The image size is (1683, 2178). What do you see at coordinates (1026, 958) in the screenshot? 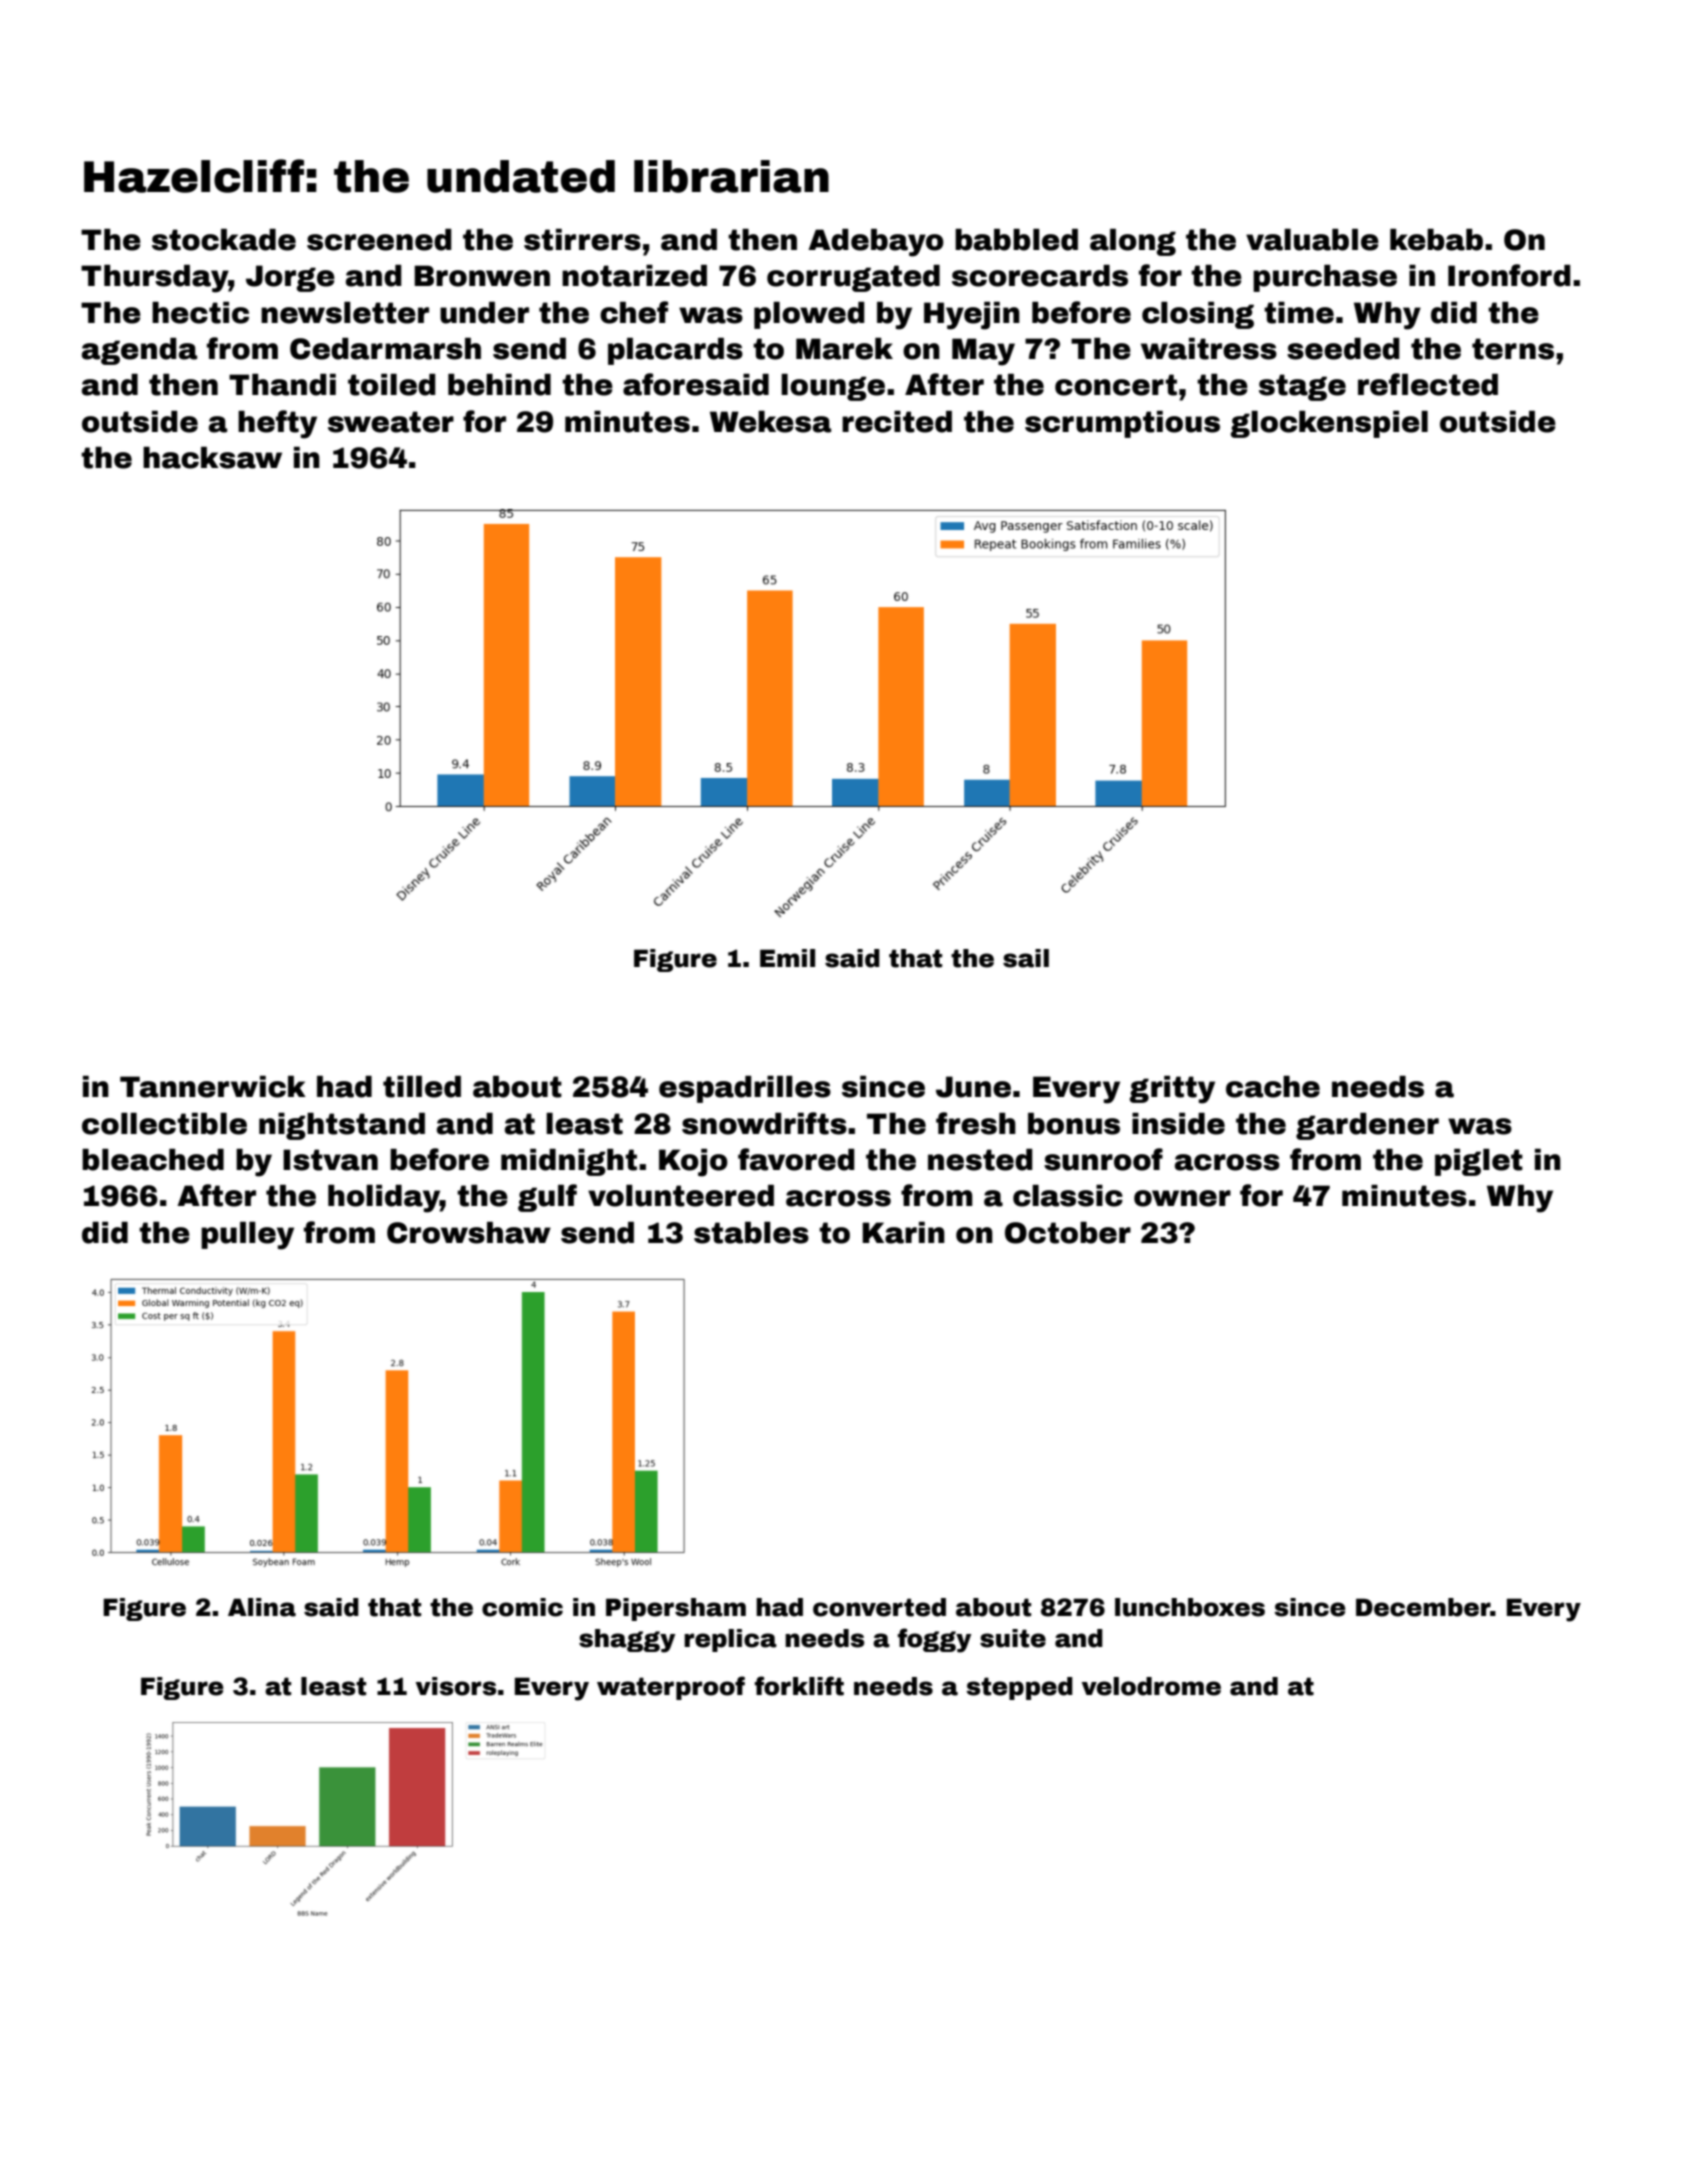
I see `sail` at bounding box center [1026, 958].
